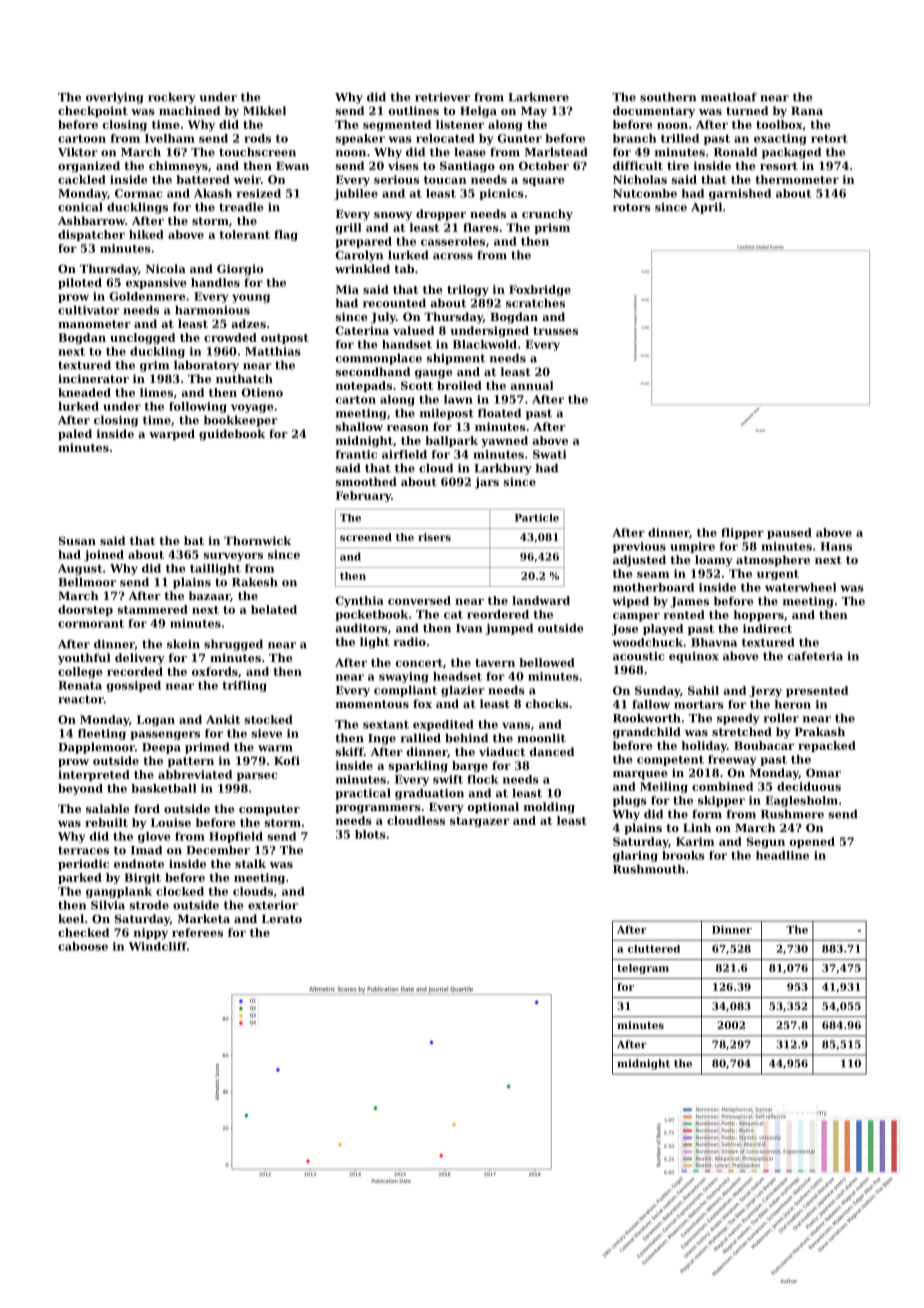 This image has width=924, height=1308. What do you see at coordinates (407, 344) in the image?
I see `handset` at bounding box center [407, 344].
